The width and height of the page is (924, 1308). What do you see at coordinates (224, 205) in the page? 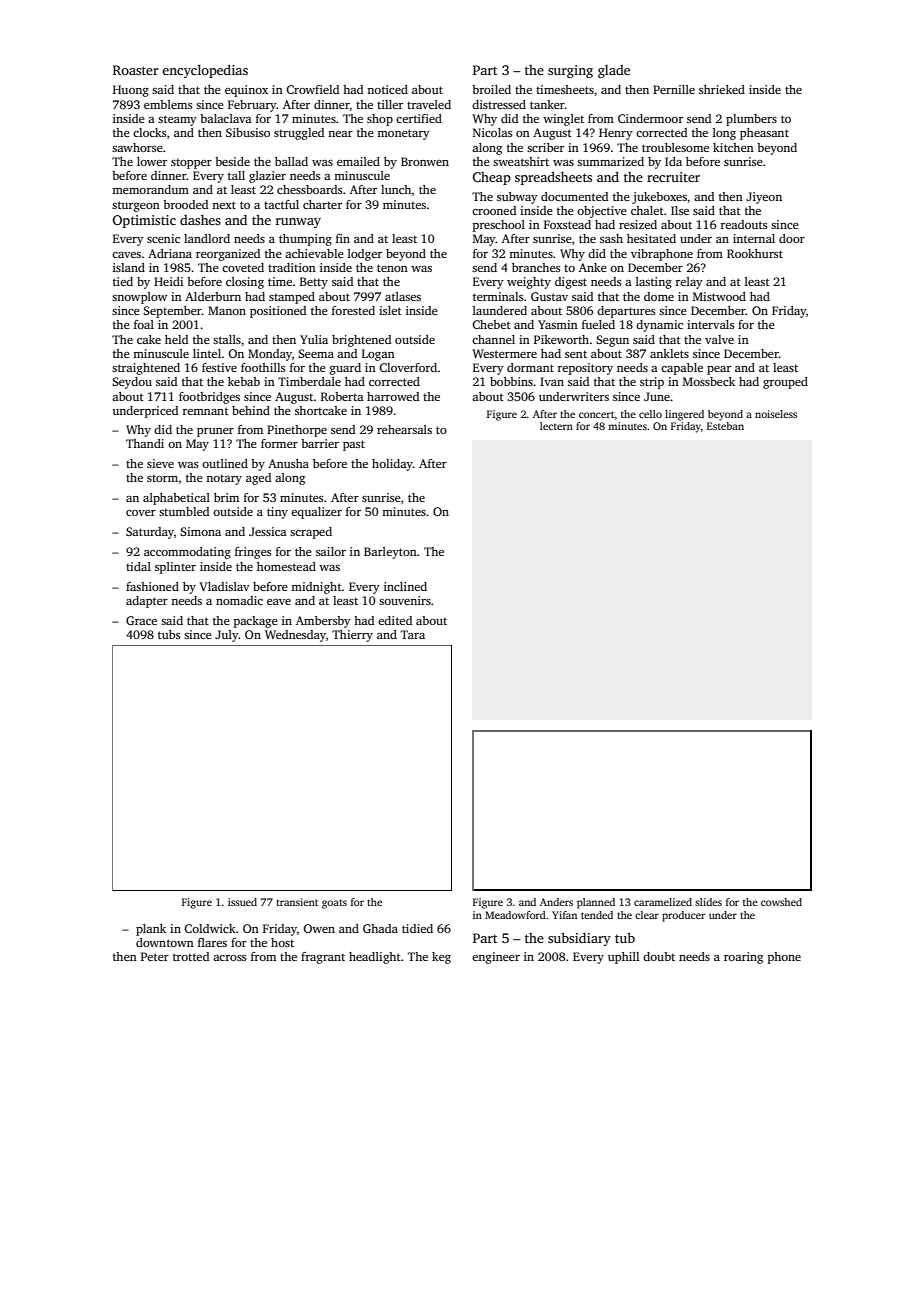
I see `next` at bounding box center [224, 205].
